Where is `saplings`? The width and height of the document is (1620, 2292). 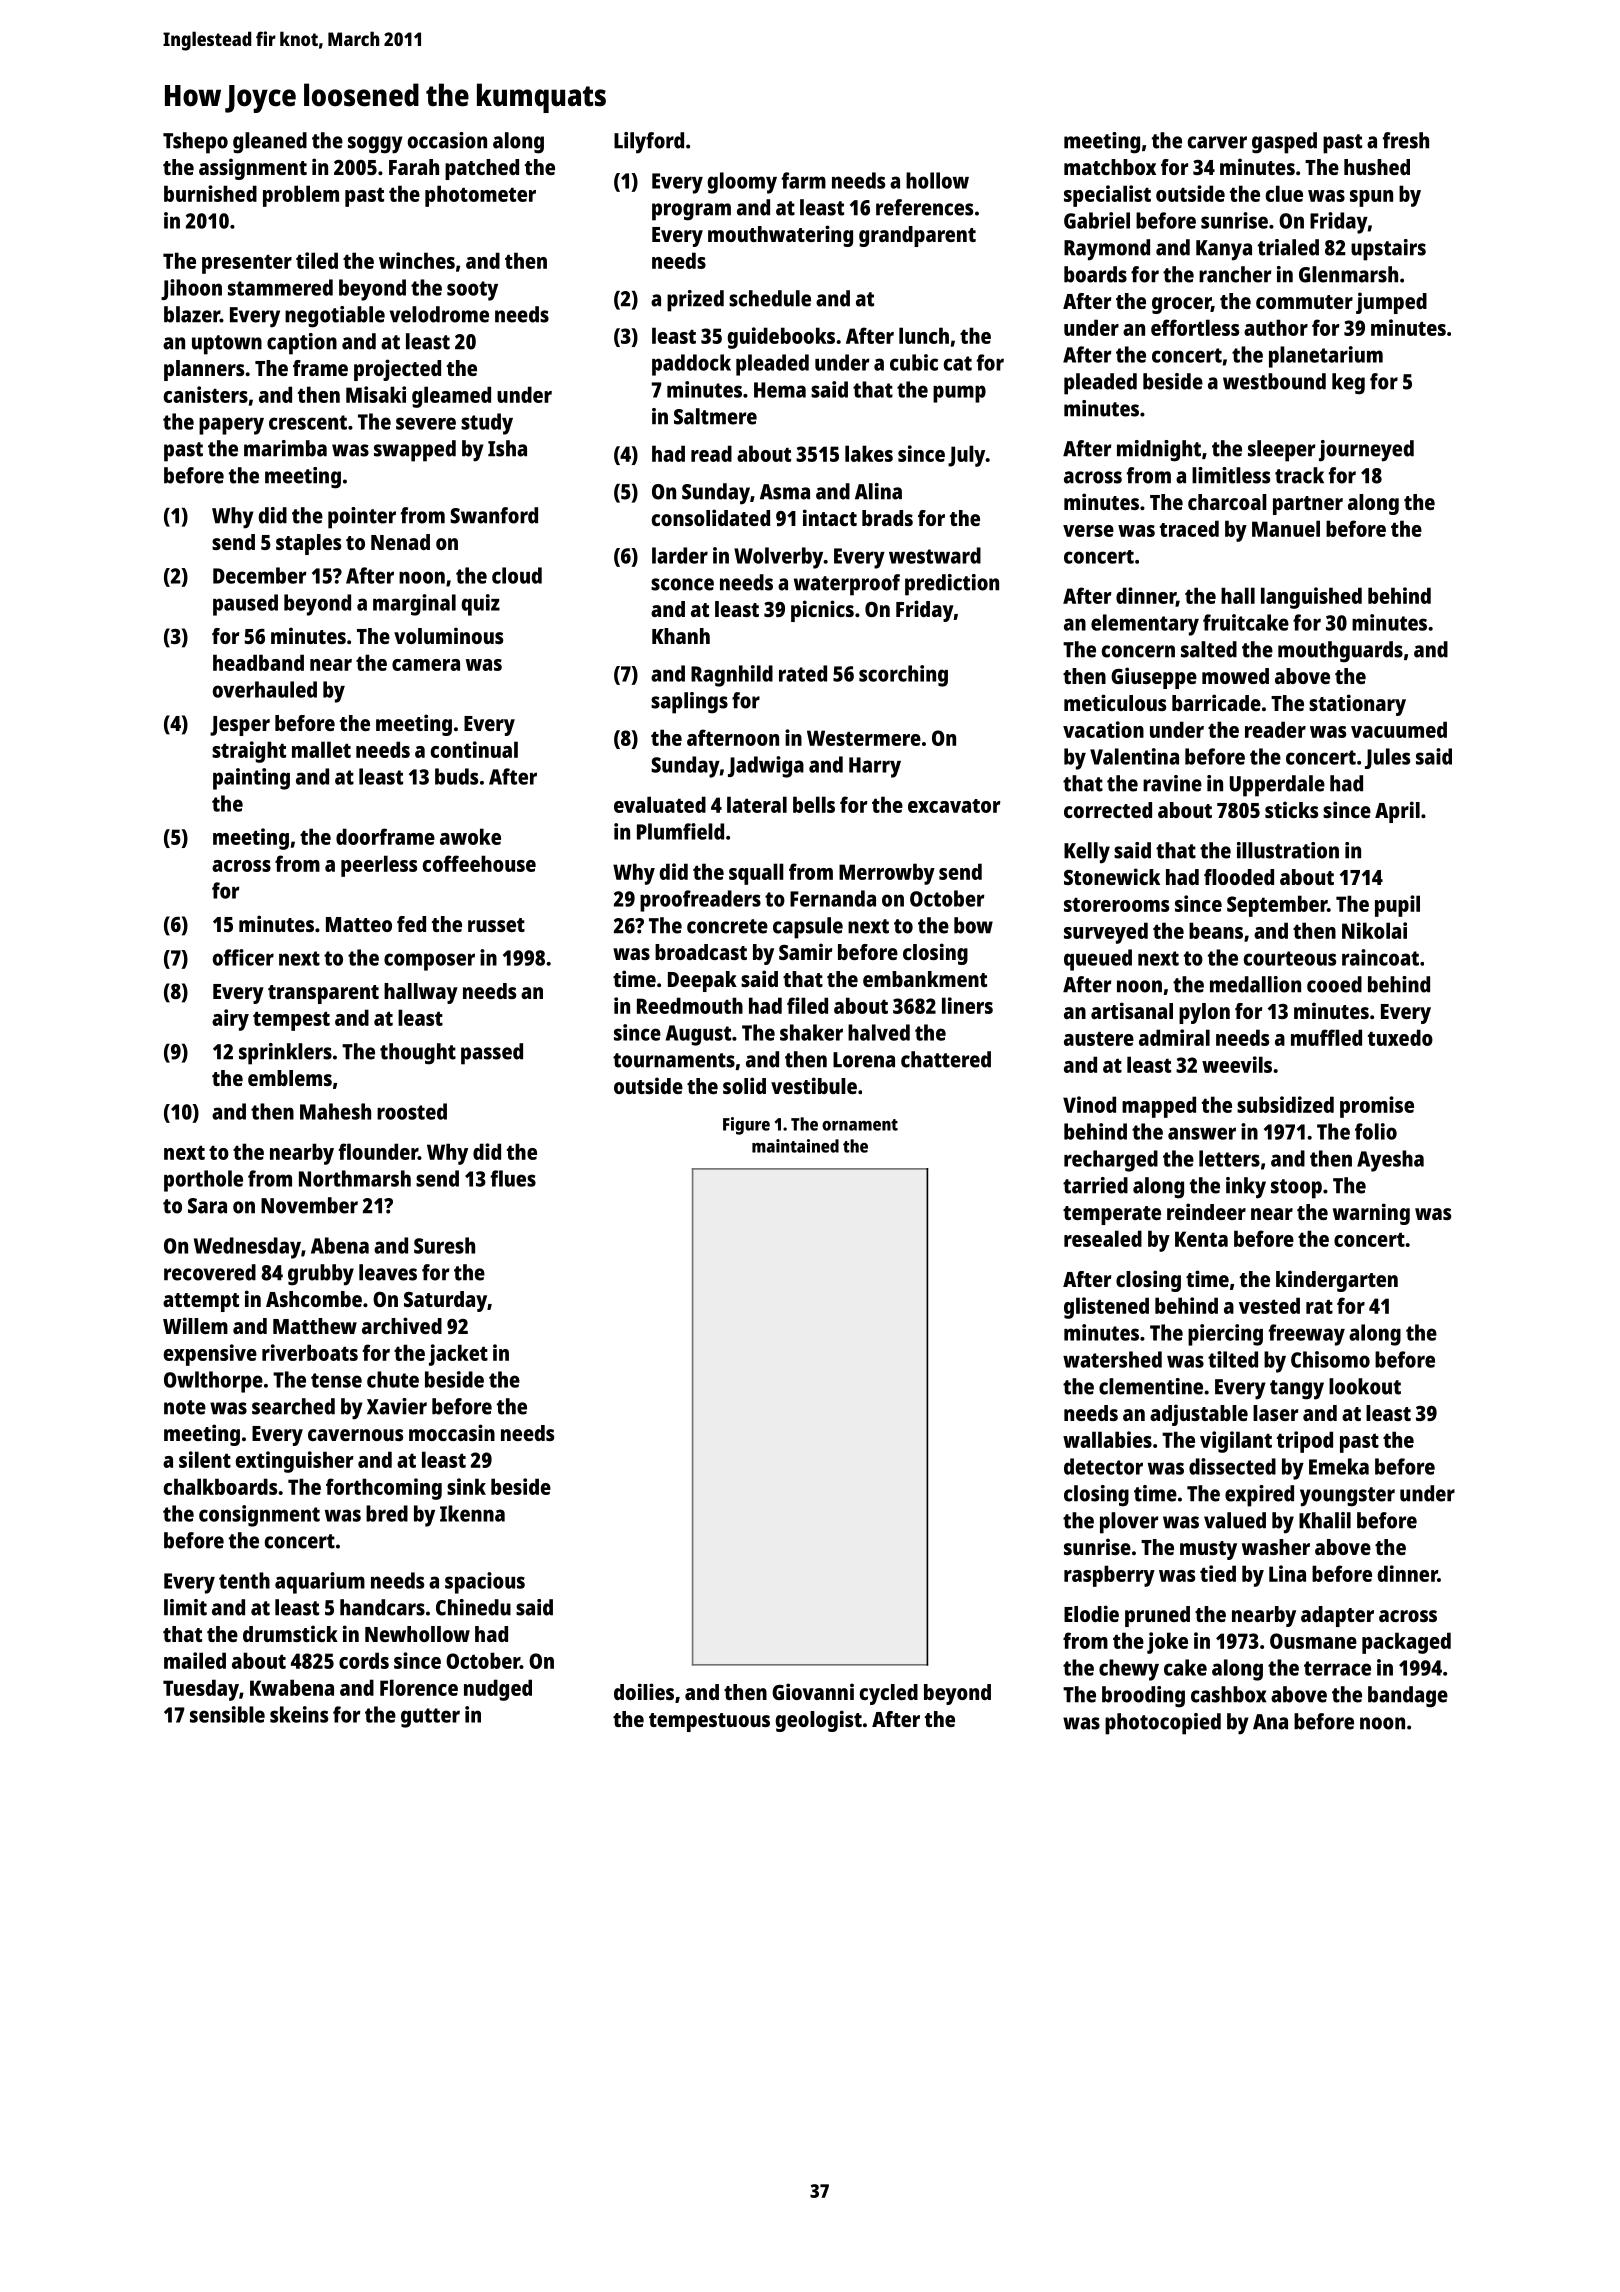
saplings is located at coordinates (689, 703).
